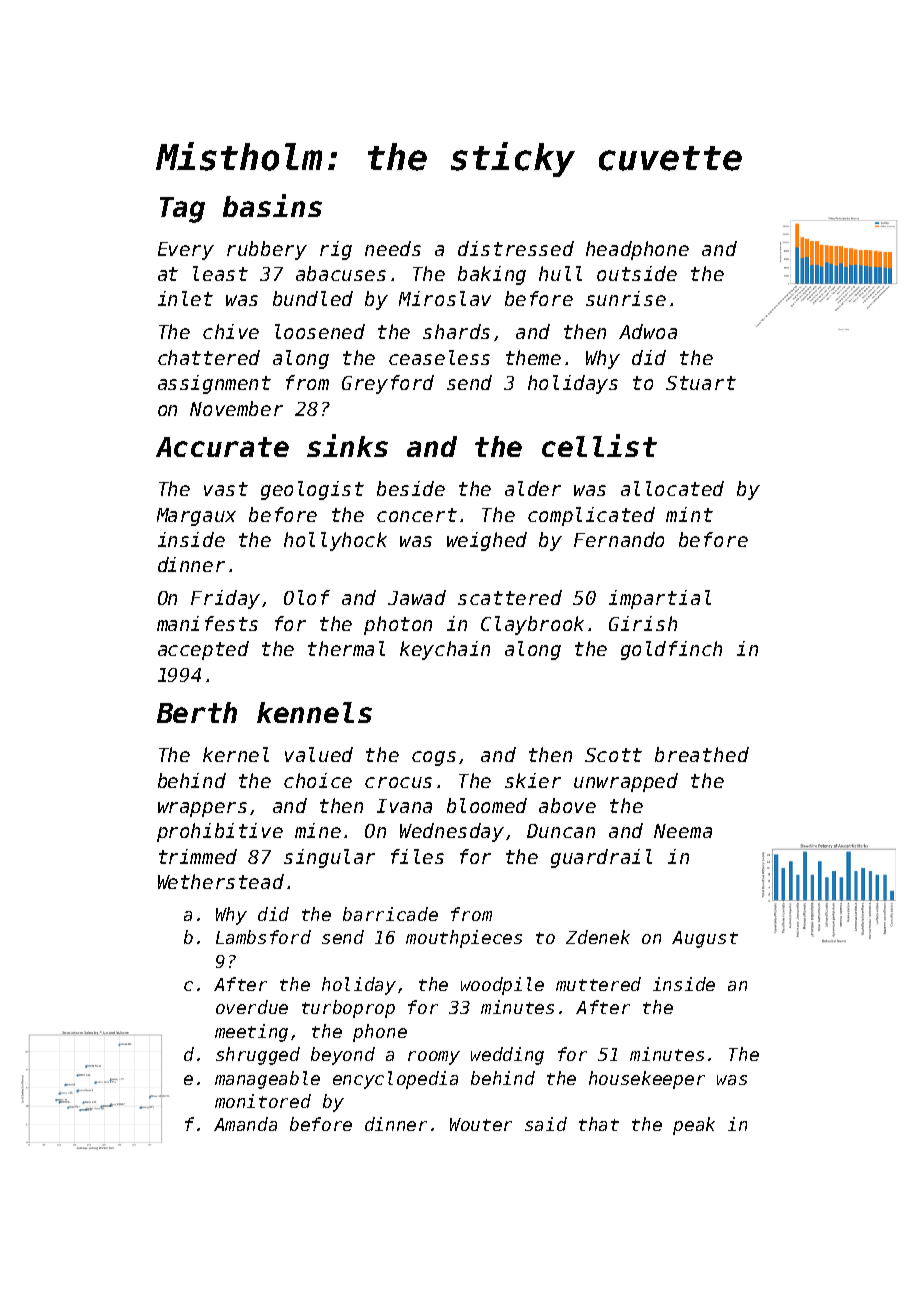  Describe the element at coordinates (689, 514) in the screenshot. I see `mint` at that location.
